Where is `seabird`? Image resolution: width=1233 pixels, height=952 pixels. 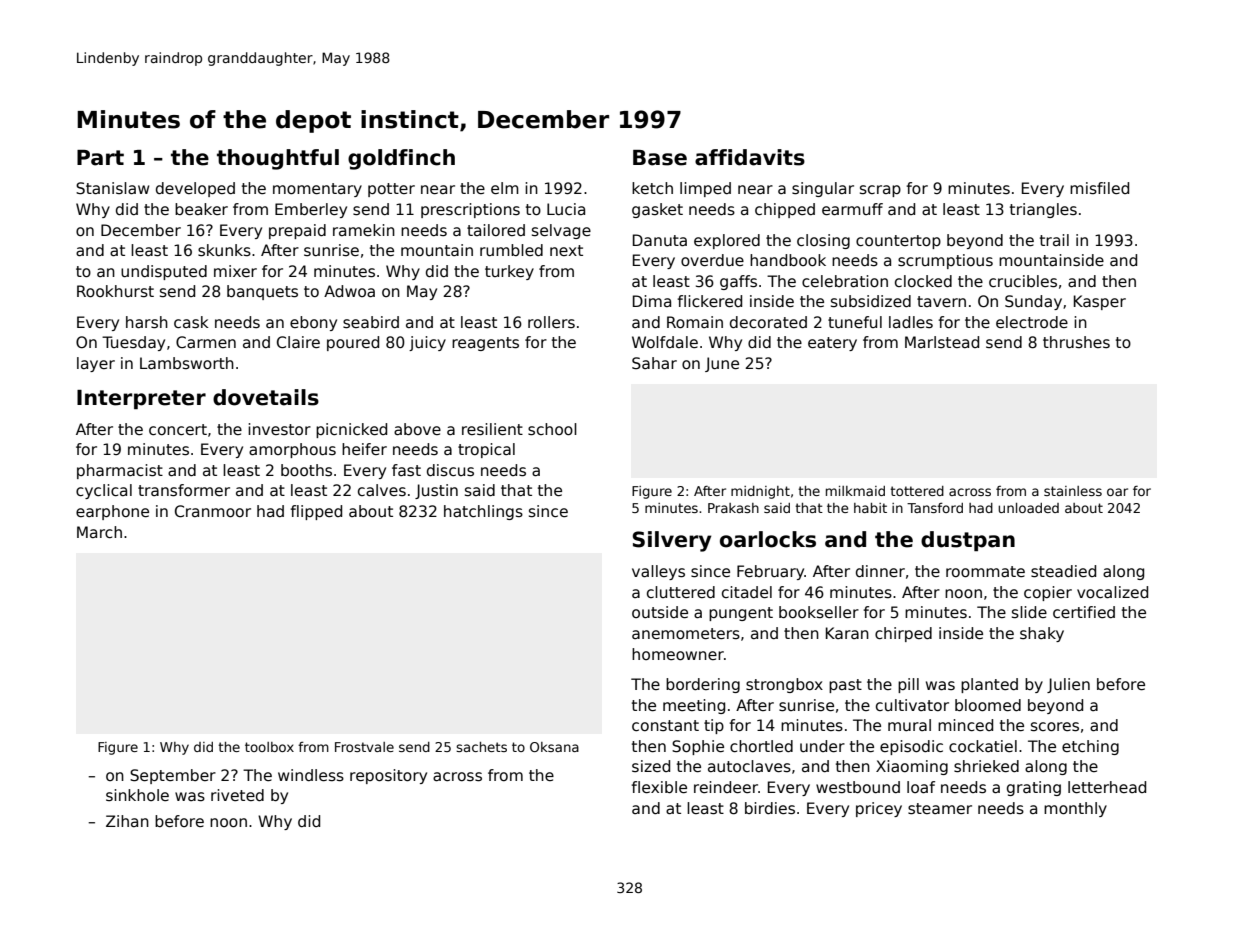 seabird is located at coordinates (371, 322).
